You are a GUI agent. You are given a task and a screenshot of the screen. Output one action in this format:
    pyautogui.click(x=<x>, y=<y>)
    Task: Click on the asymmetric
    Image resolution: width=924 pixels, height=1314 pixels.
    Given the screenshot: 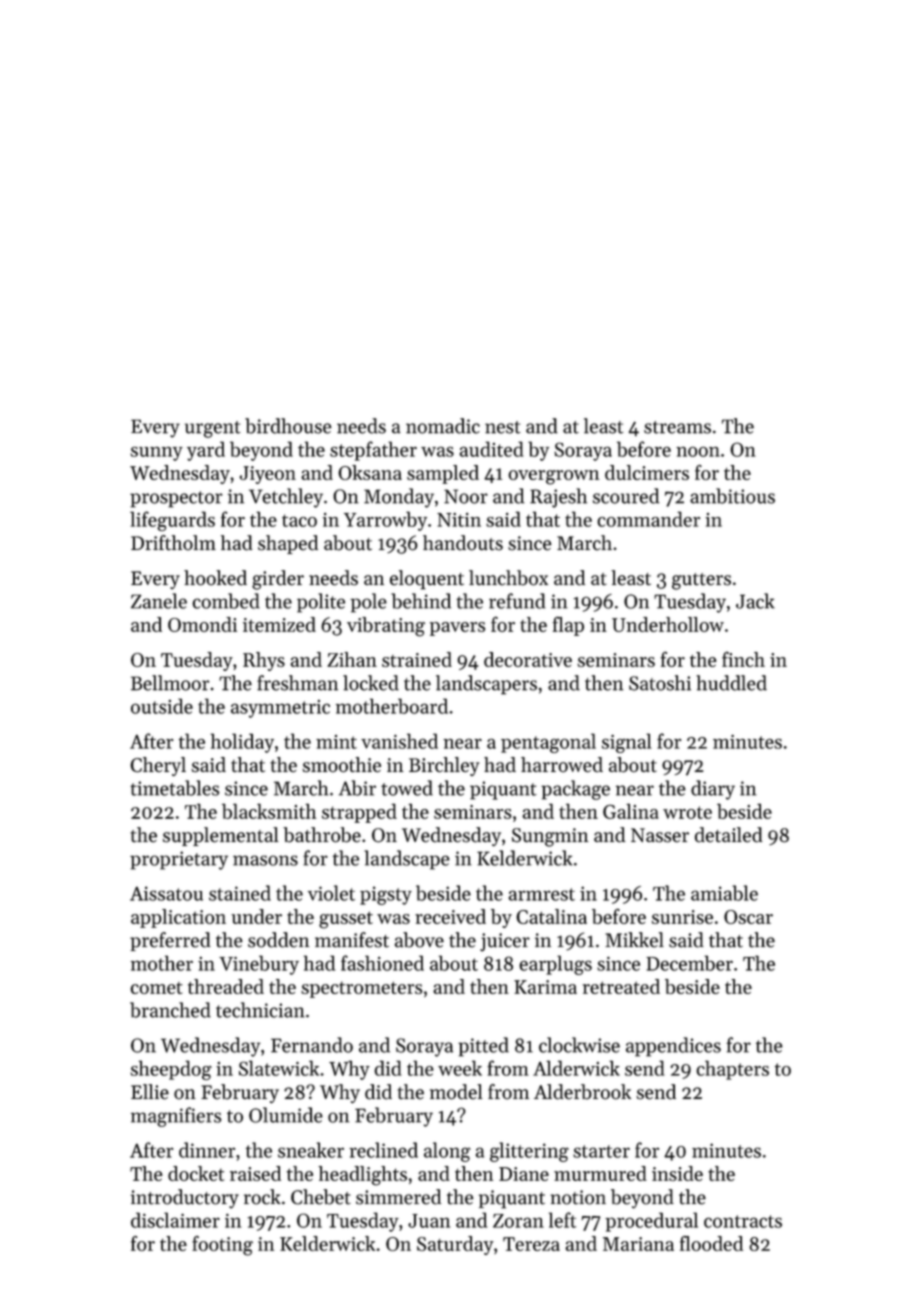 What is the action you would take?
    pyautogui.click(x=280, y=709)
